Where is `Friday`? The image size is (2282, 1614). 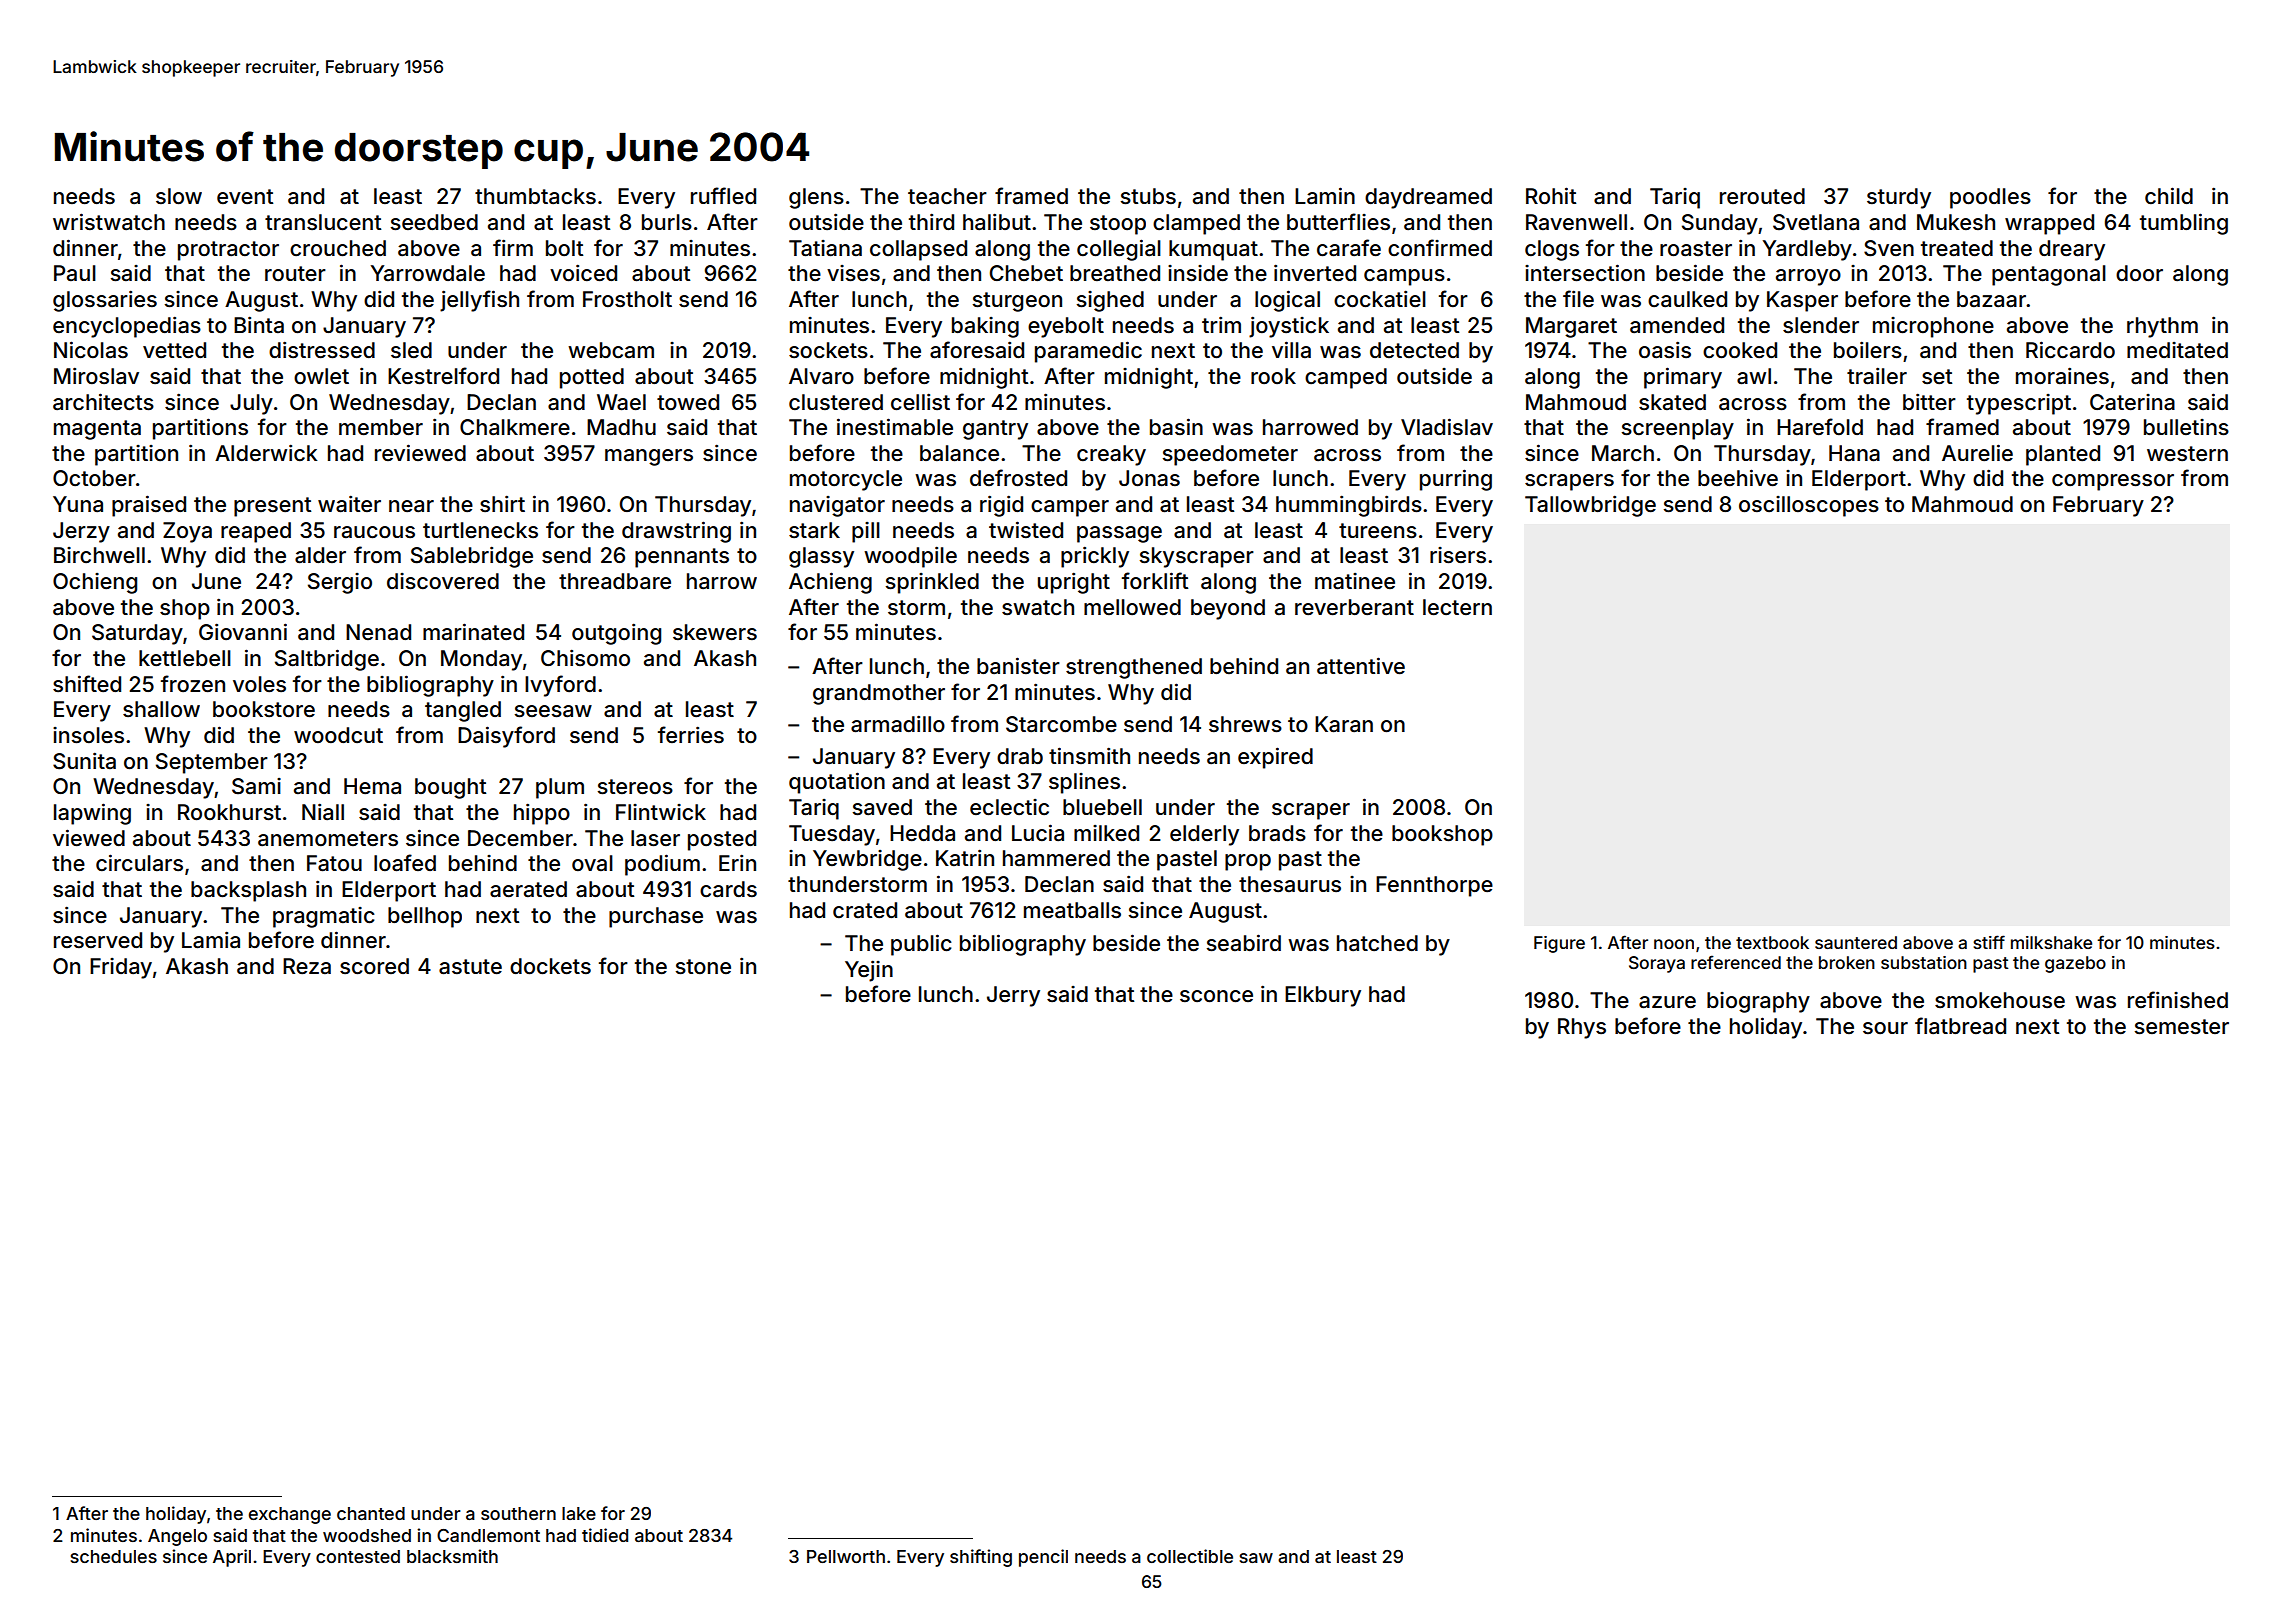
Friday is located at coordinates (121, 968).
